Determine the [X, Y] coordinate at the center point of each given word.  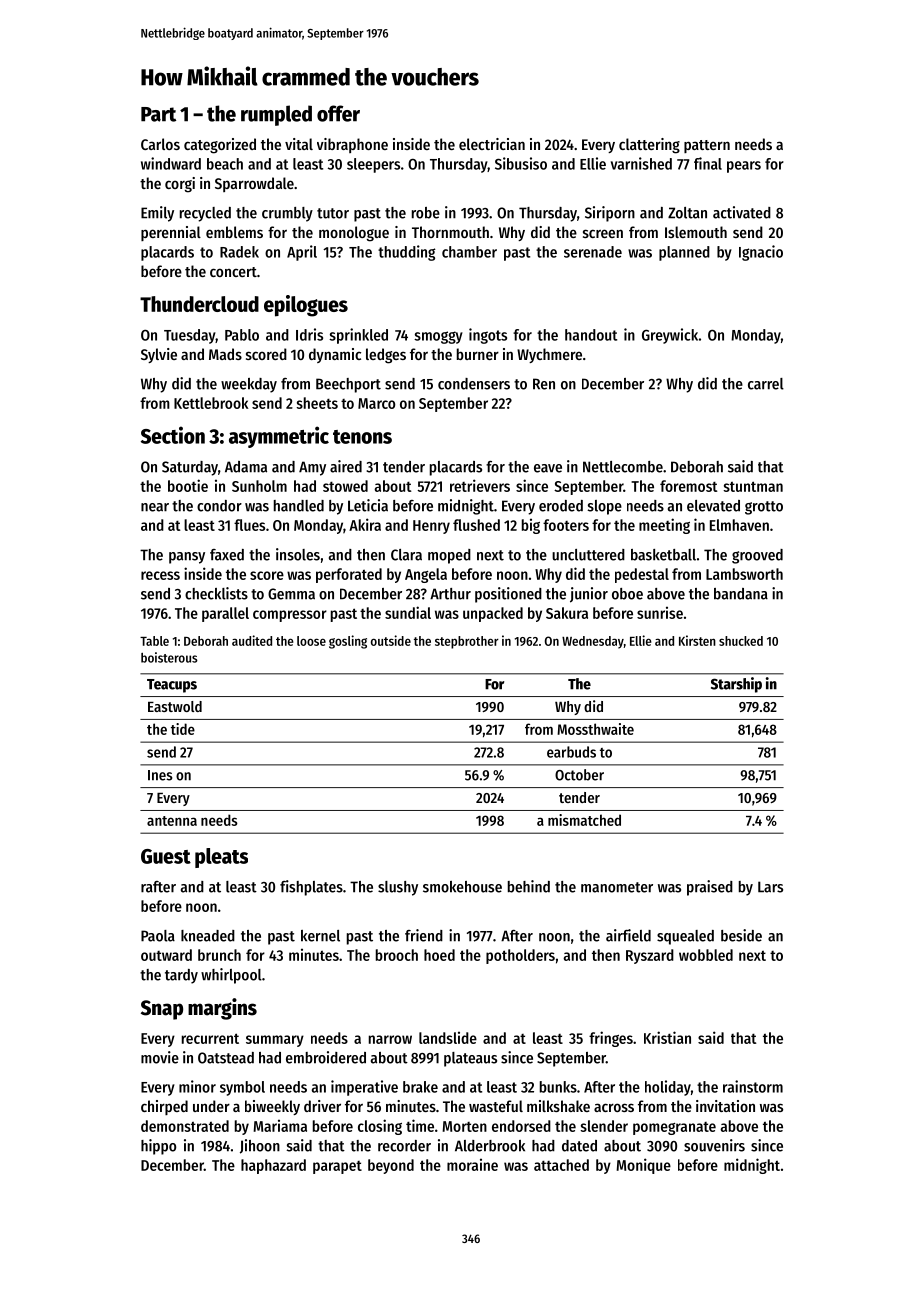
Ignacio [761, 253]
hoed [439, 955]
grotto [764, 508]
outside [391, 640]
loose [311, 641]
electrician [492, 144]
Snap [162, 1010]
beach [225, 164]
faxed [227, 555]
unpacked [493, 614]
